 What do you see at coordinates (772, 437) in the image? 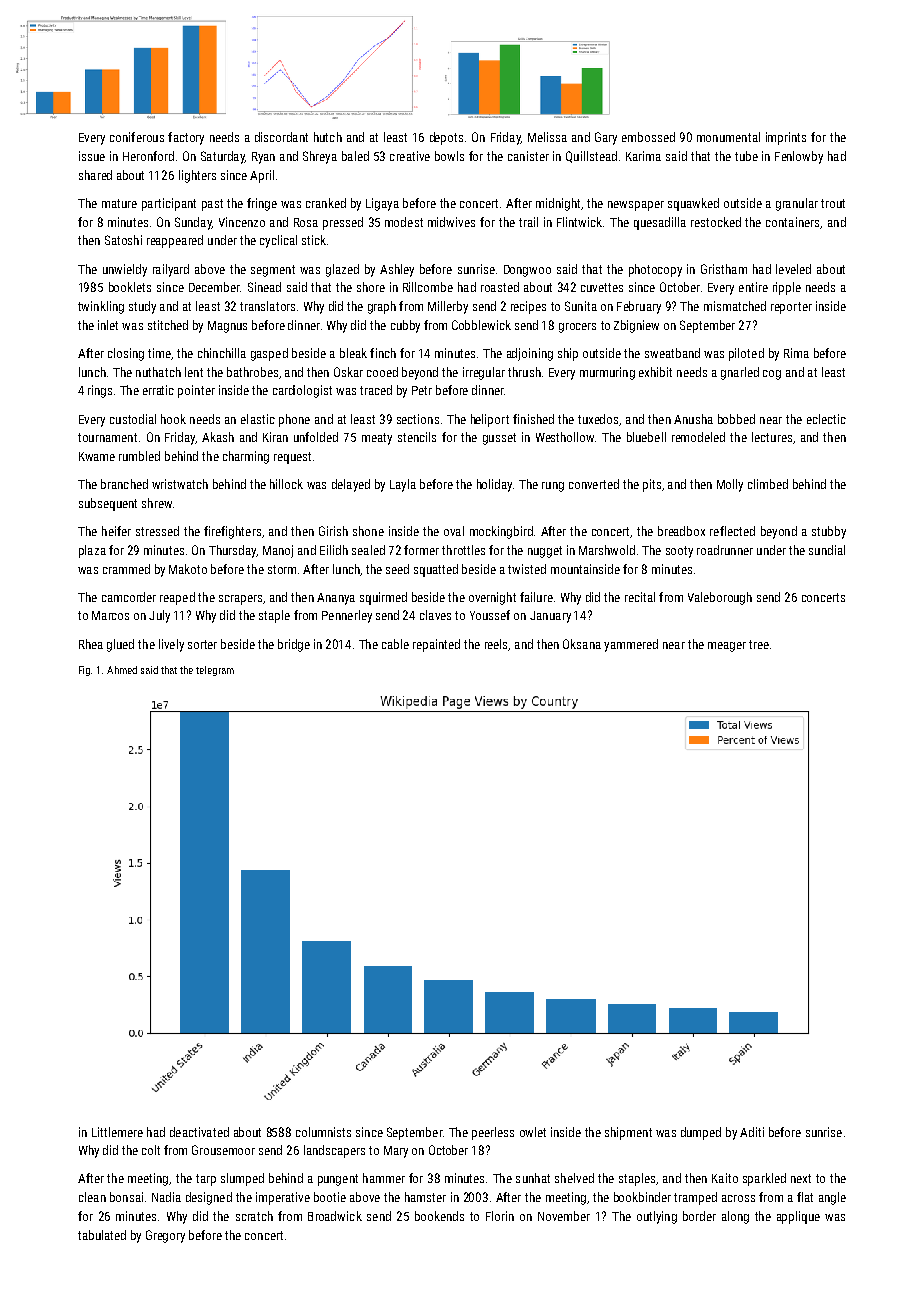
I see `lectures` at bounding box center [772, 437].
